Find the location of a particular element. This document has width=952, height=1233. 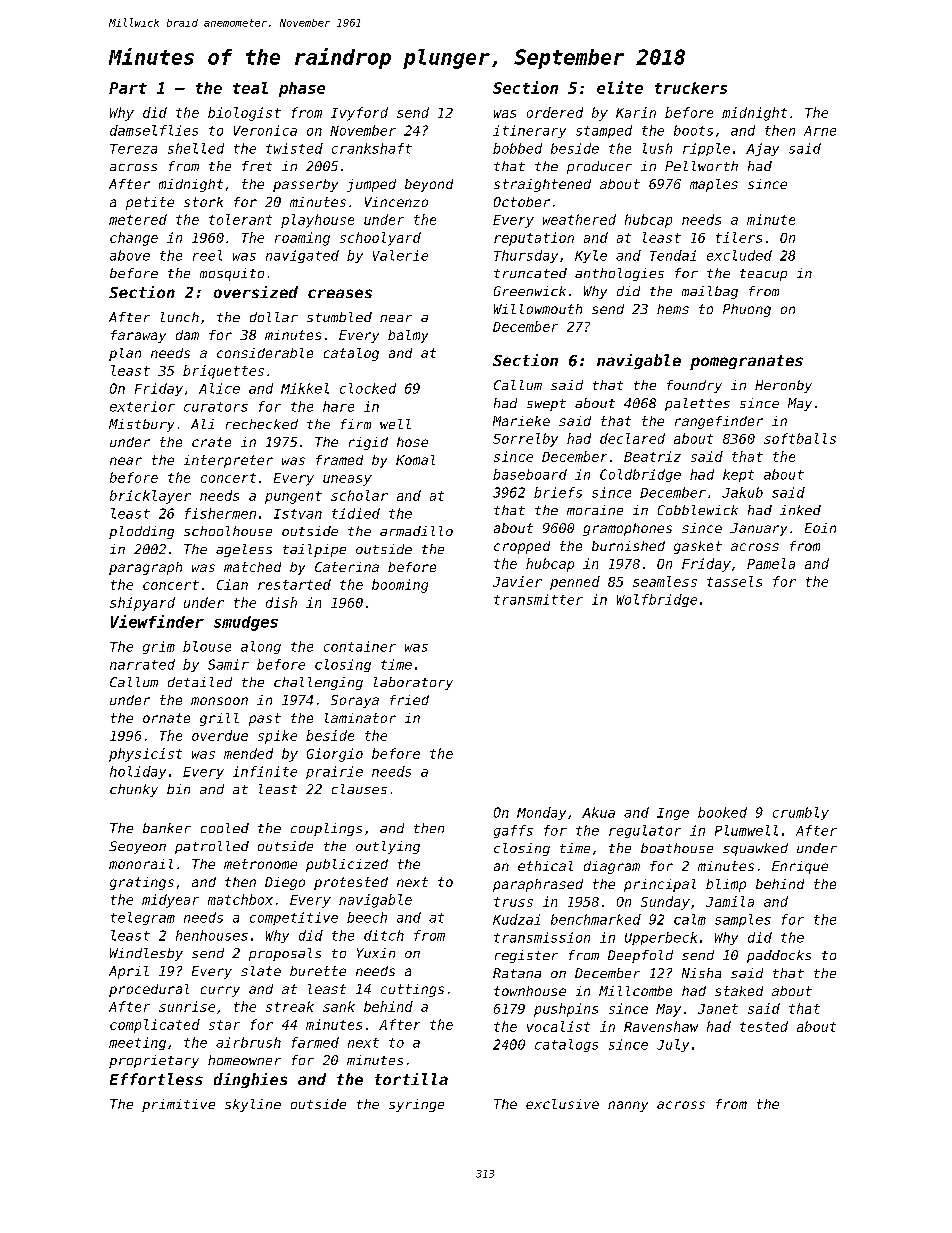

reputation is located at coordinates (534, 239).
